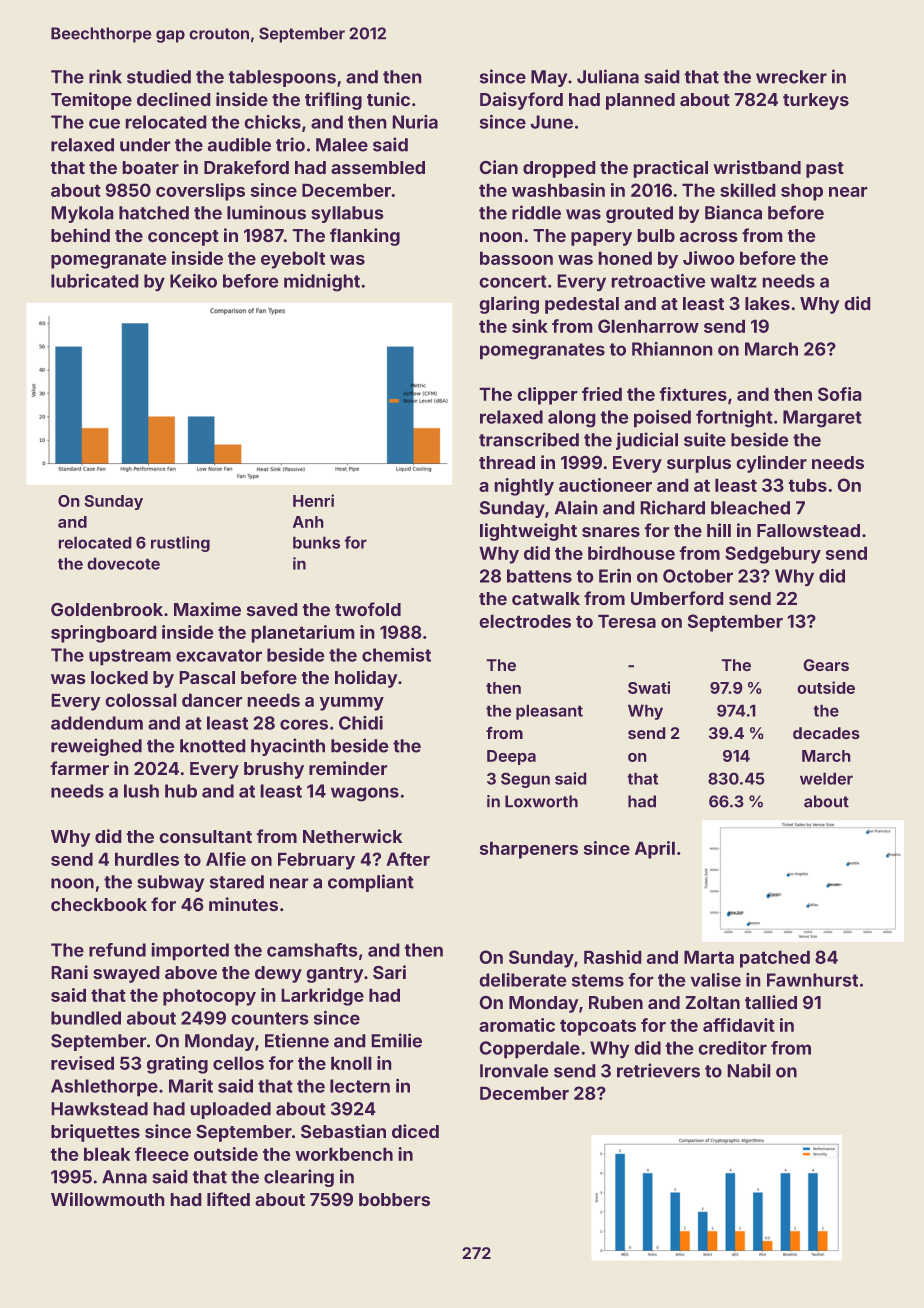 The width and height of the image is (924, 1308). I want to click on bobbers, so click(394, 1199).
